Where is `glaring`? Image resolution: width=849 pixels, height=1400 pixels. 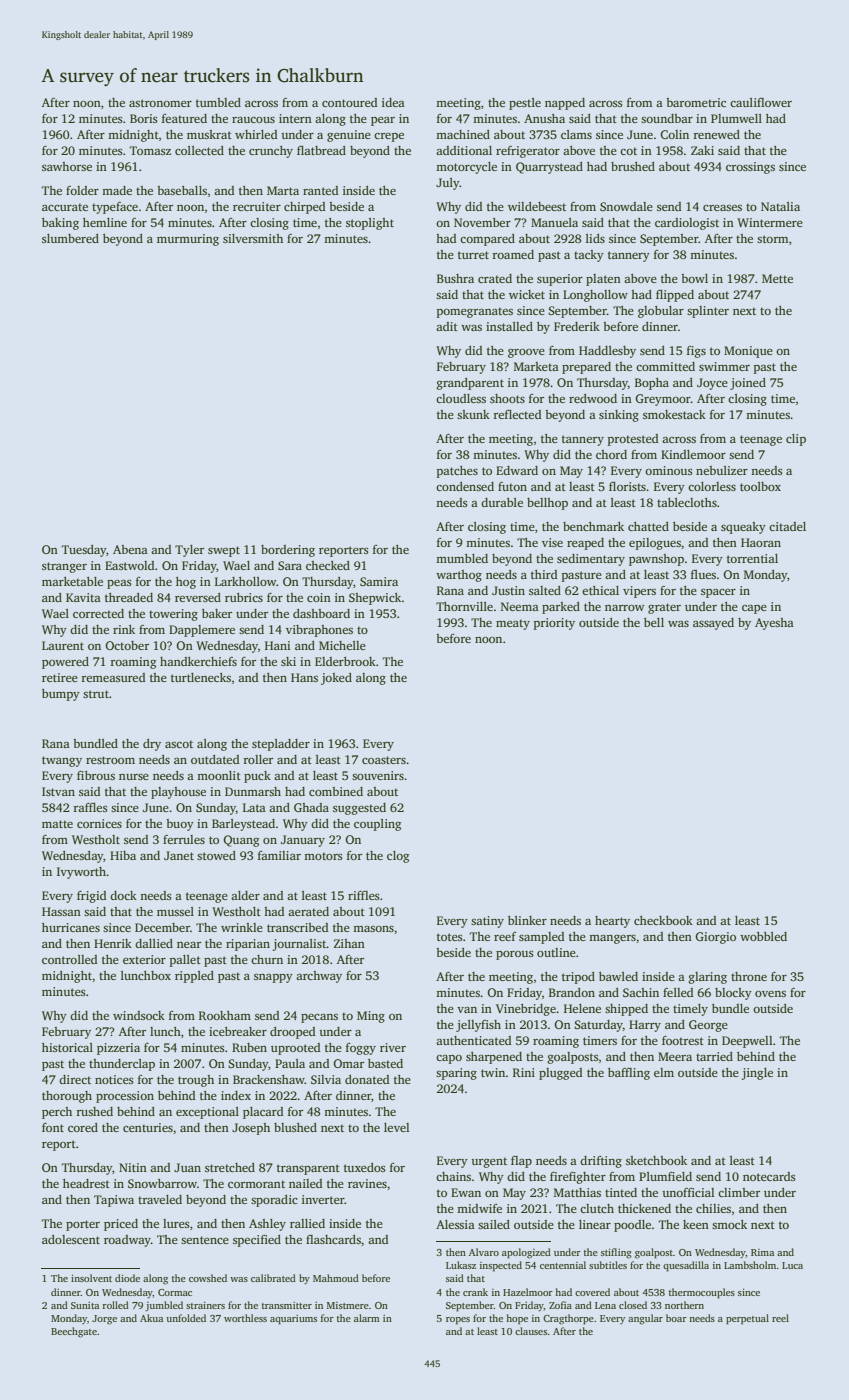 glaring is located at coordinates (707, 978).
